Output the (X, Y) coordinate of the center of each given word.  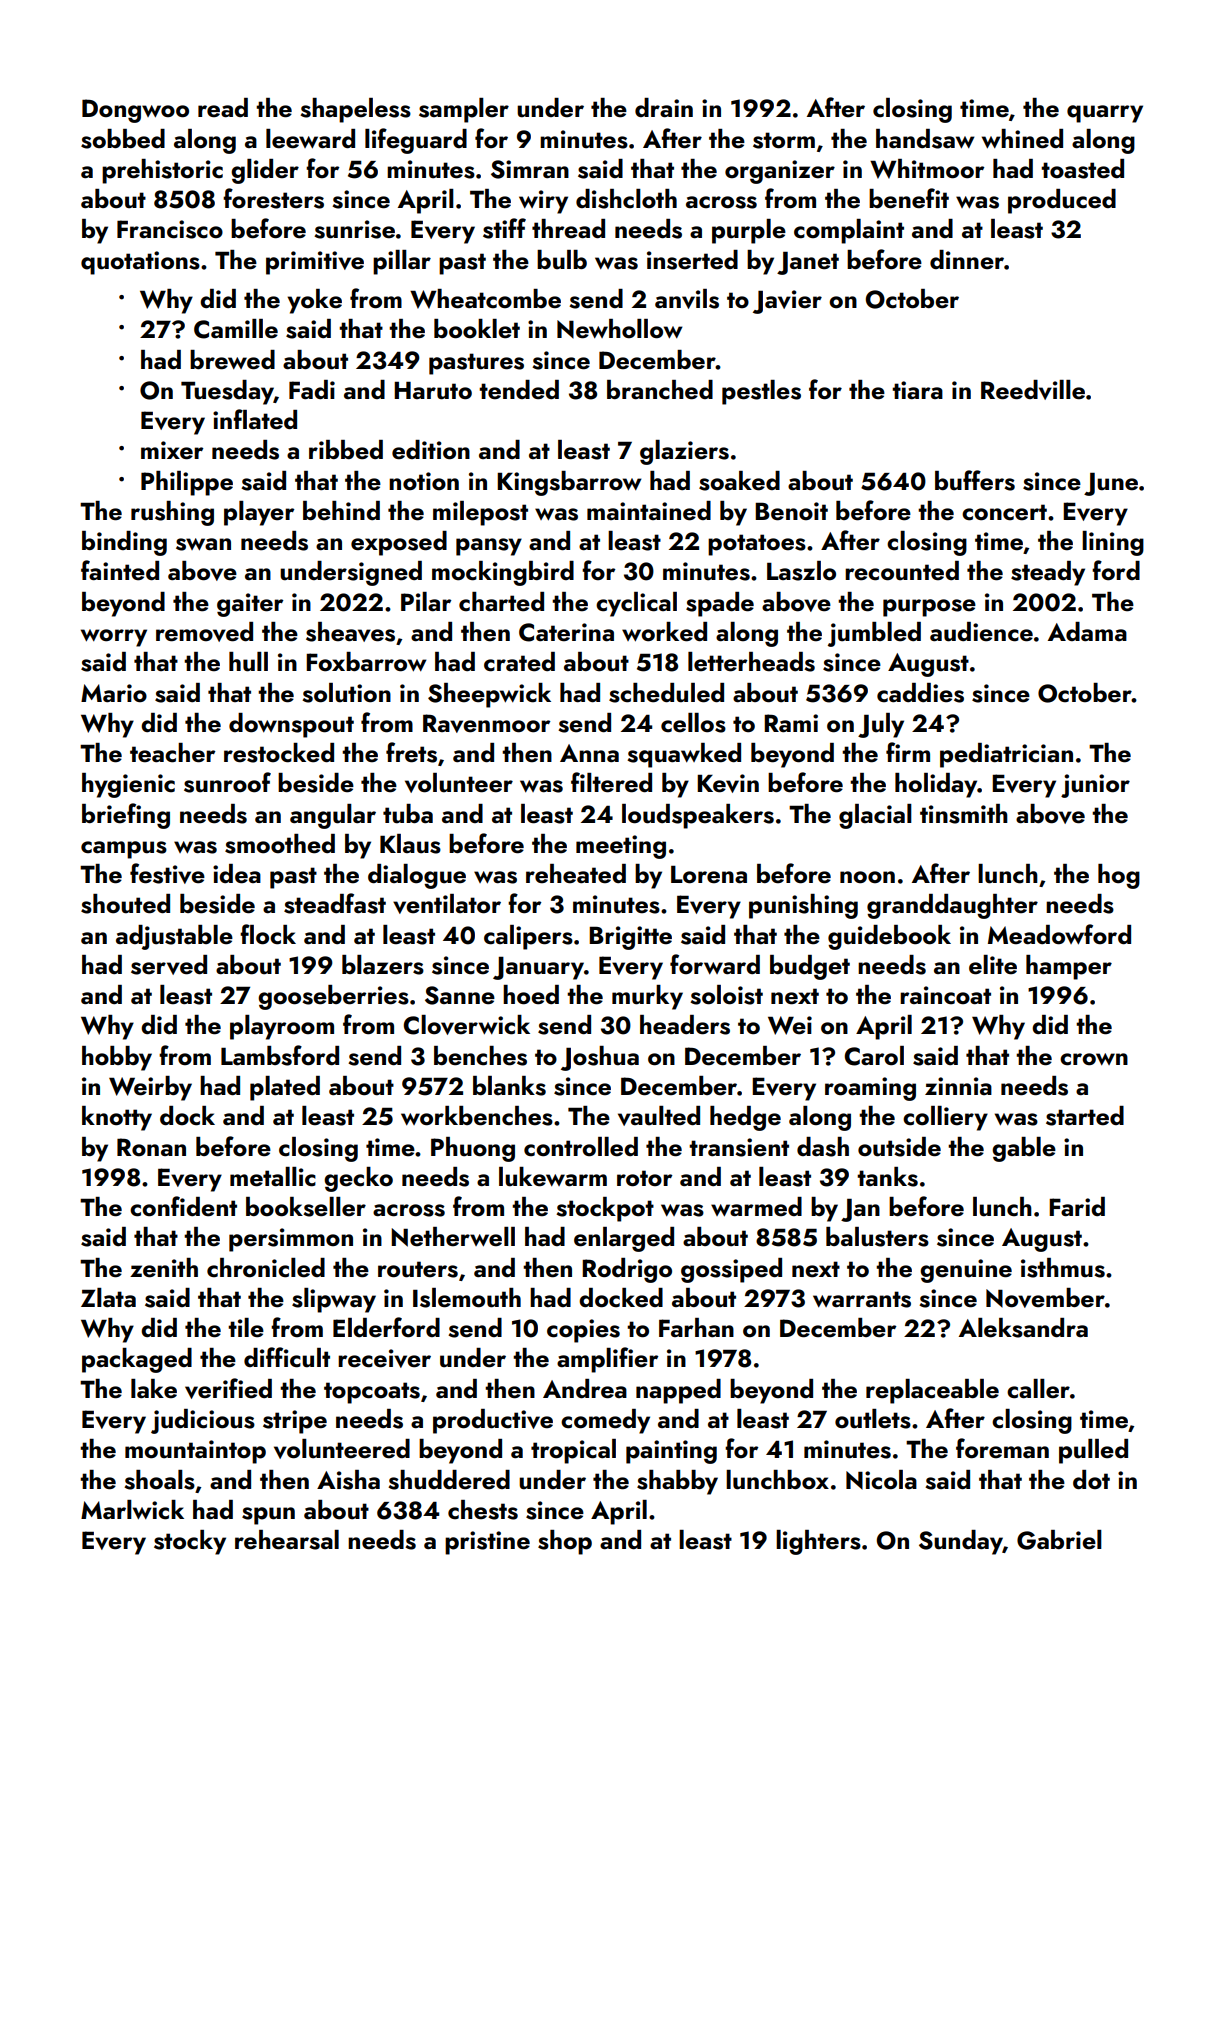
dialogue (417, 876)
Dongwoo (135, 111)
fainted (120, 570)
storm (784, 140)
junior (1095, 786)
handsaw (925, 139)
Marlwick (132, 1510)
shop (565, 1542)
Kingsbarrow (569, 483)
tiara (917, 390)
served (169, 965)
